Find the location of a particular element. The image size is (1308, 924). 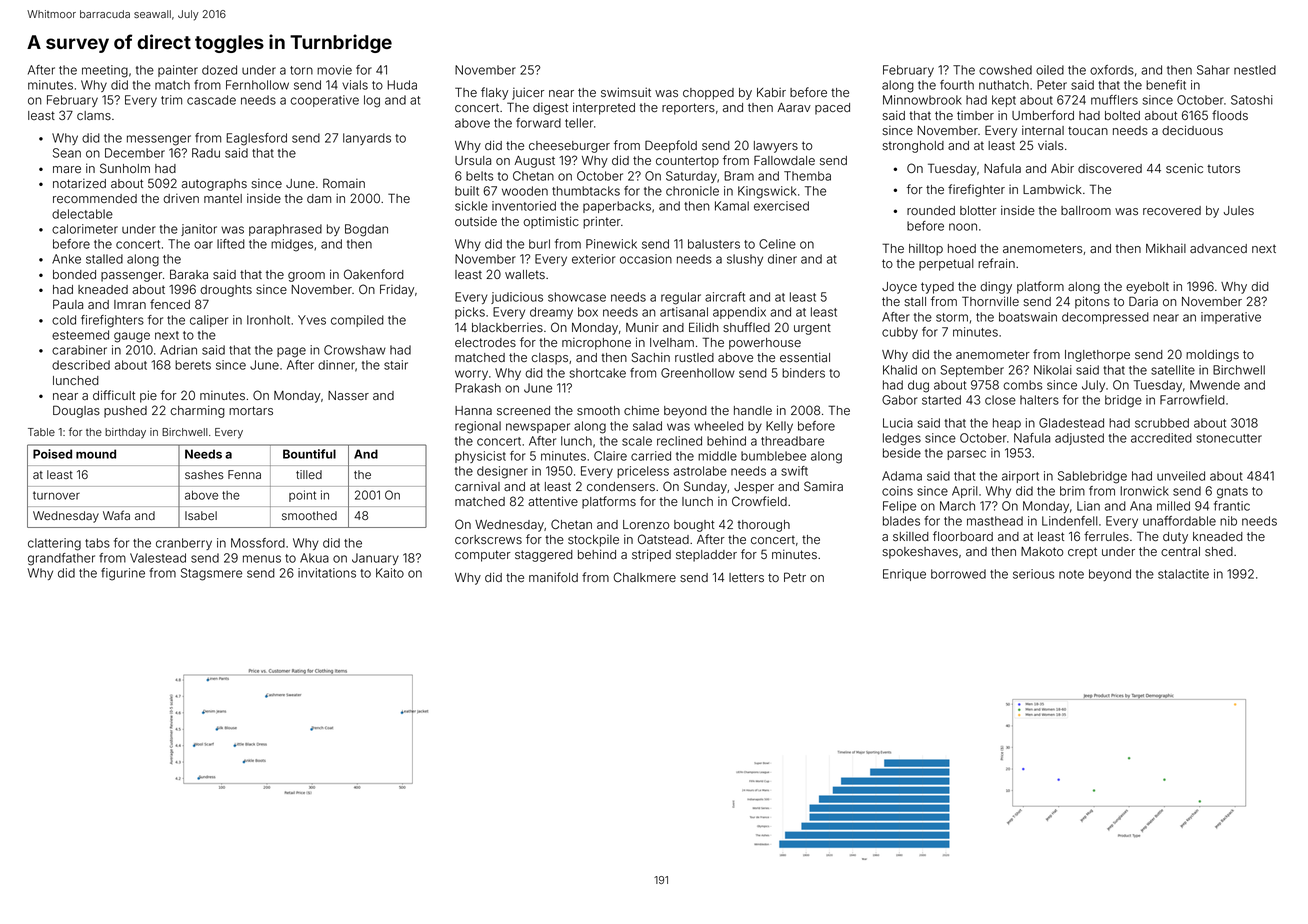

sickle is located at coordinates (471, 206).
